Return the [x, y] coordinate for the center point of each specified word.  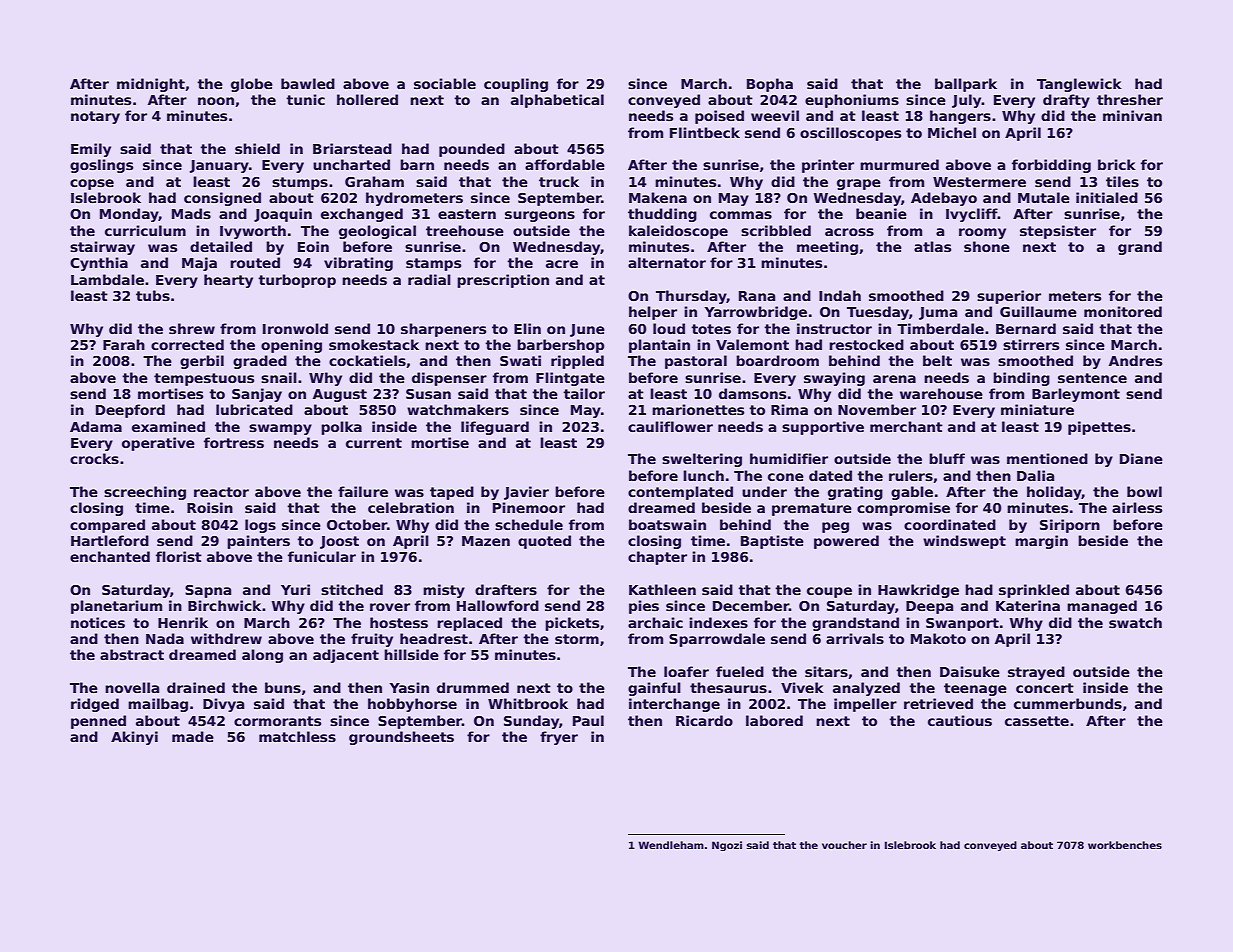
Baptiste [772, 542]
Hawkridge [918, 591]
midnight [151, 85]
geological [377, 232]
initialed [1107, 197]
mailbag [158, 705]
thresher [1130, 99]
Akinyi [134, 738]
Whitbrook [528, 703]
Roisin [210, 507]
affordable [565, 164]
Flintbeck [705, 132]
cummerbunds [1068, 703]
